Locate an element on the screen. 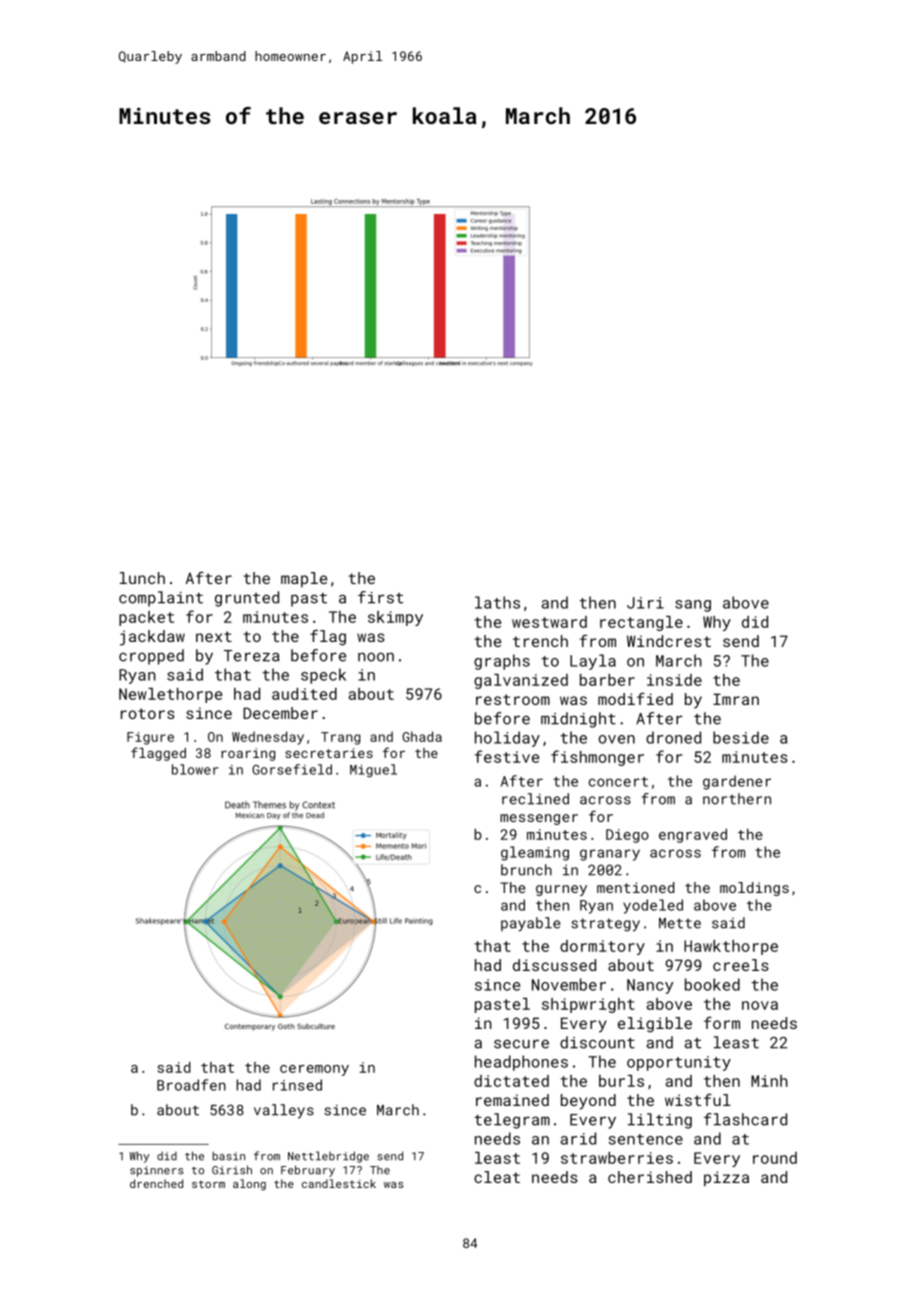 Image resolution: width=924 pixels, height=1308 pixels. mentioned is located at coordinates (636, 887).
